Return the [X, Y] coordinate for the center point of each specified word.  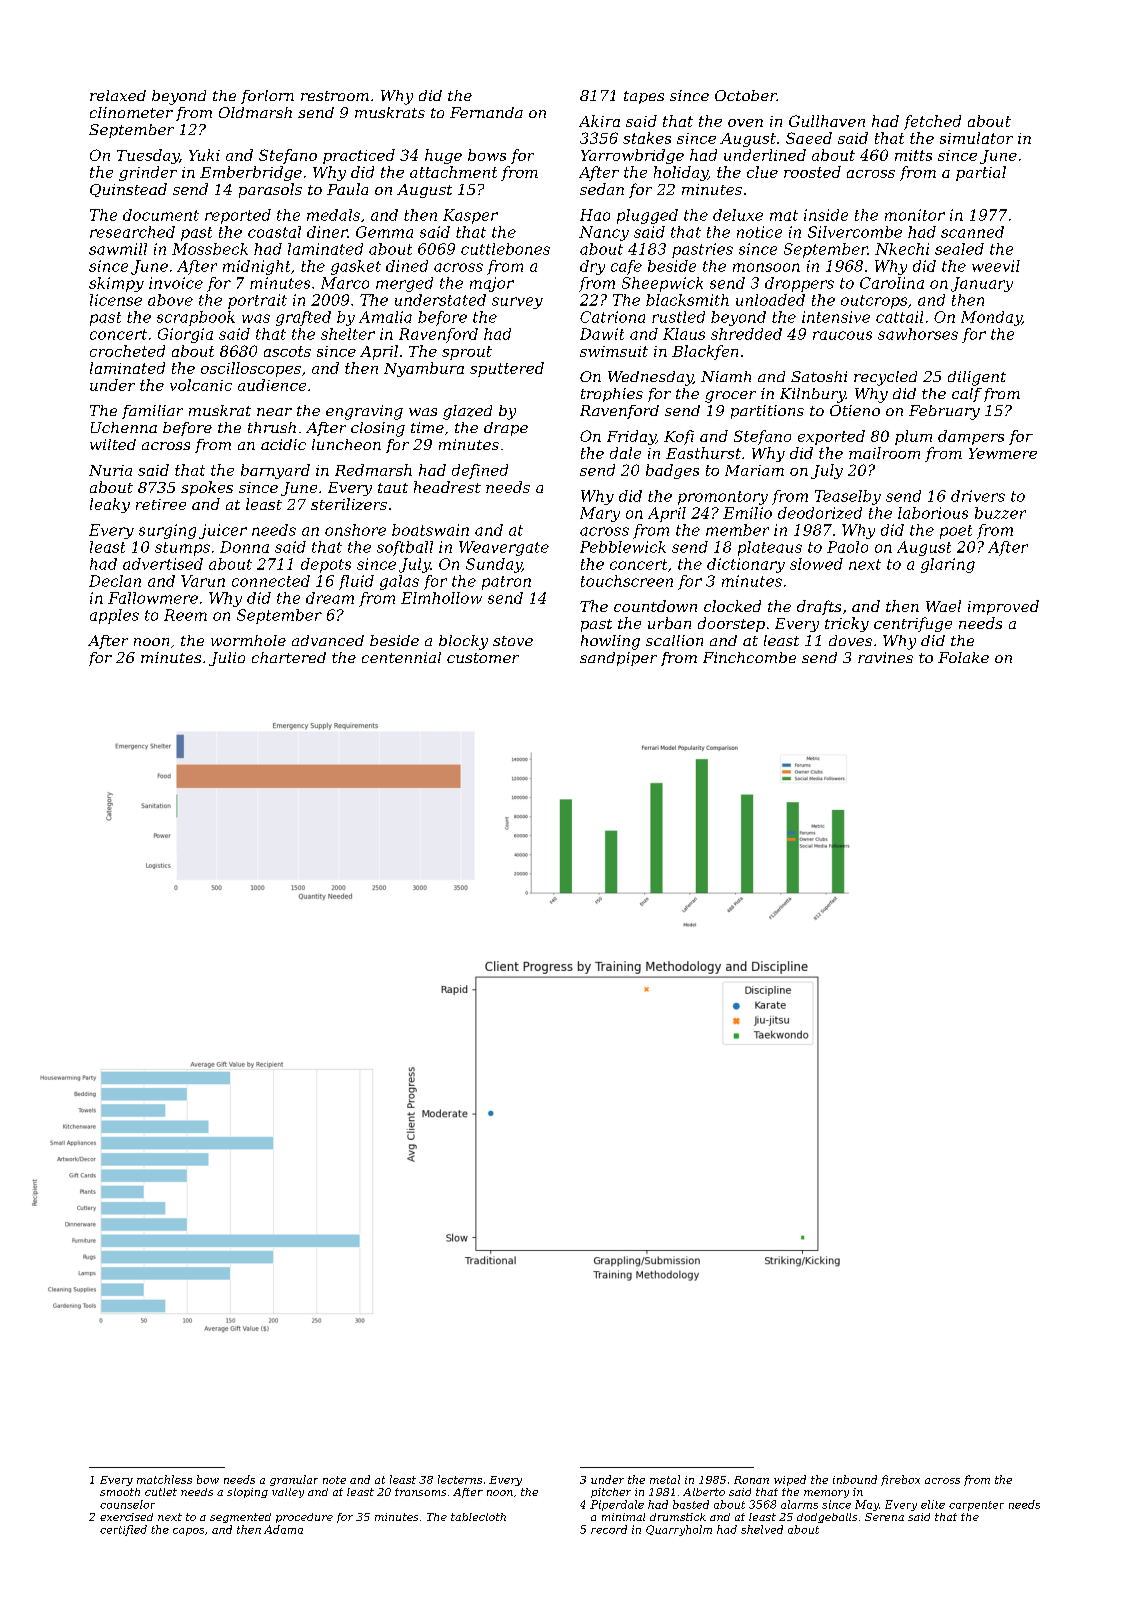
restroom [335, 96]
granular [294, 1480]
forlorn [267, 97]
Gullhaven [827, 121]
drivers [978, 496]
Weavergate [504, 548]
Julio [227, 659]
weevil [996, 266]
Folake [963, 657]
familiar [152, 412]
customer [483, 658]
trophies [612, 395]
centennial [401, 657]
